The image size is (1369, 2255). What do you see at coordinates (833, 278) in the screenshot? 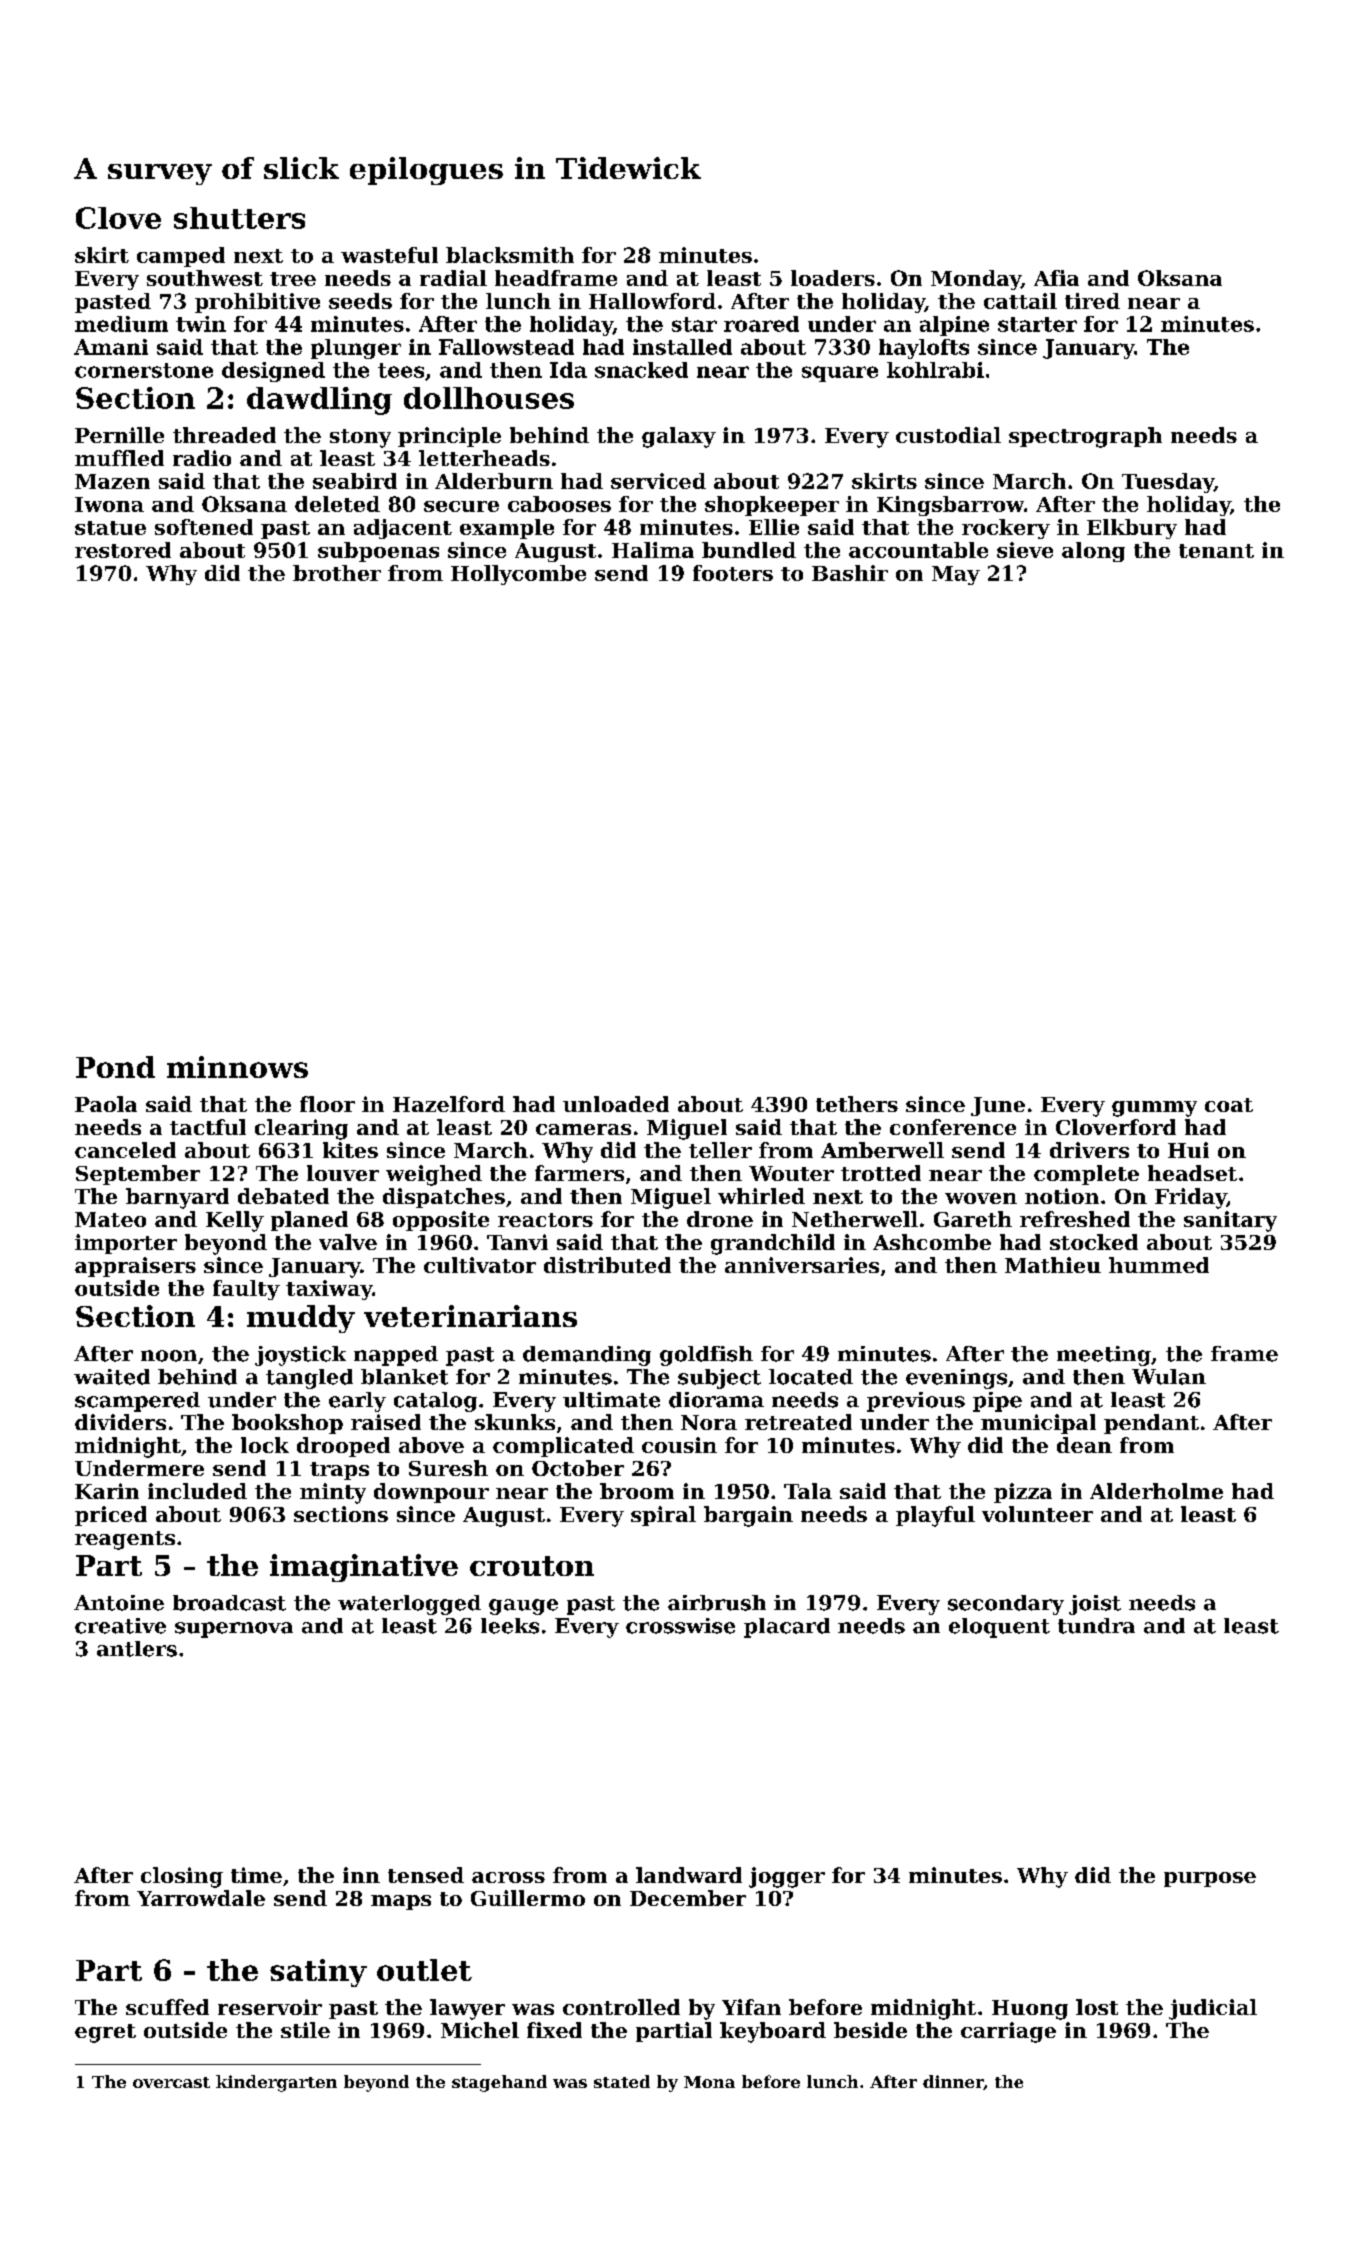
I see `loaders` at bounding box center [833, 278].
